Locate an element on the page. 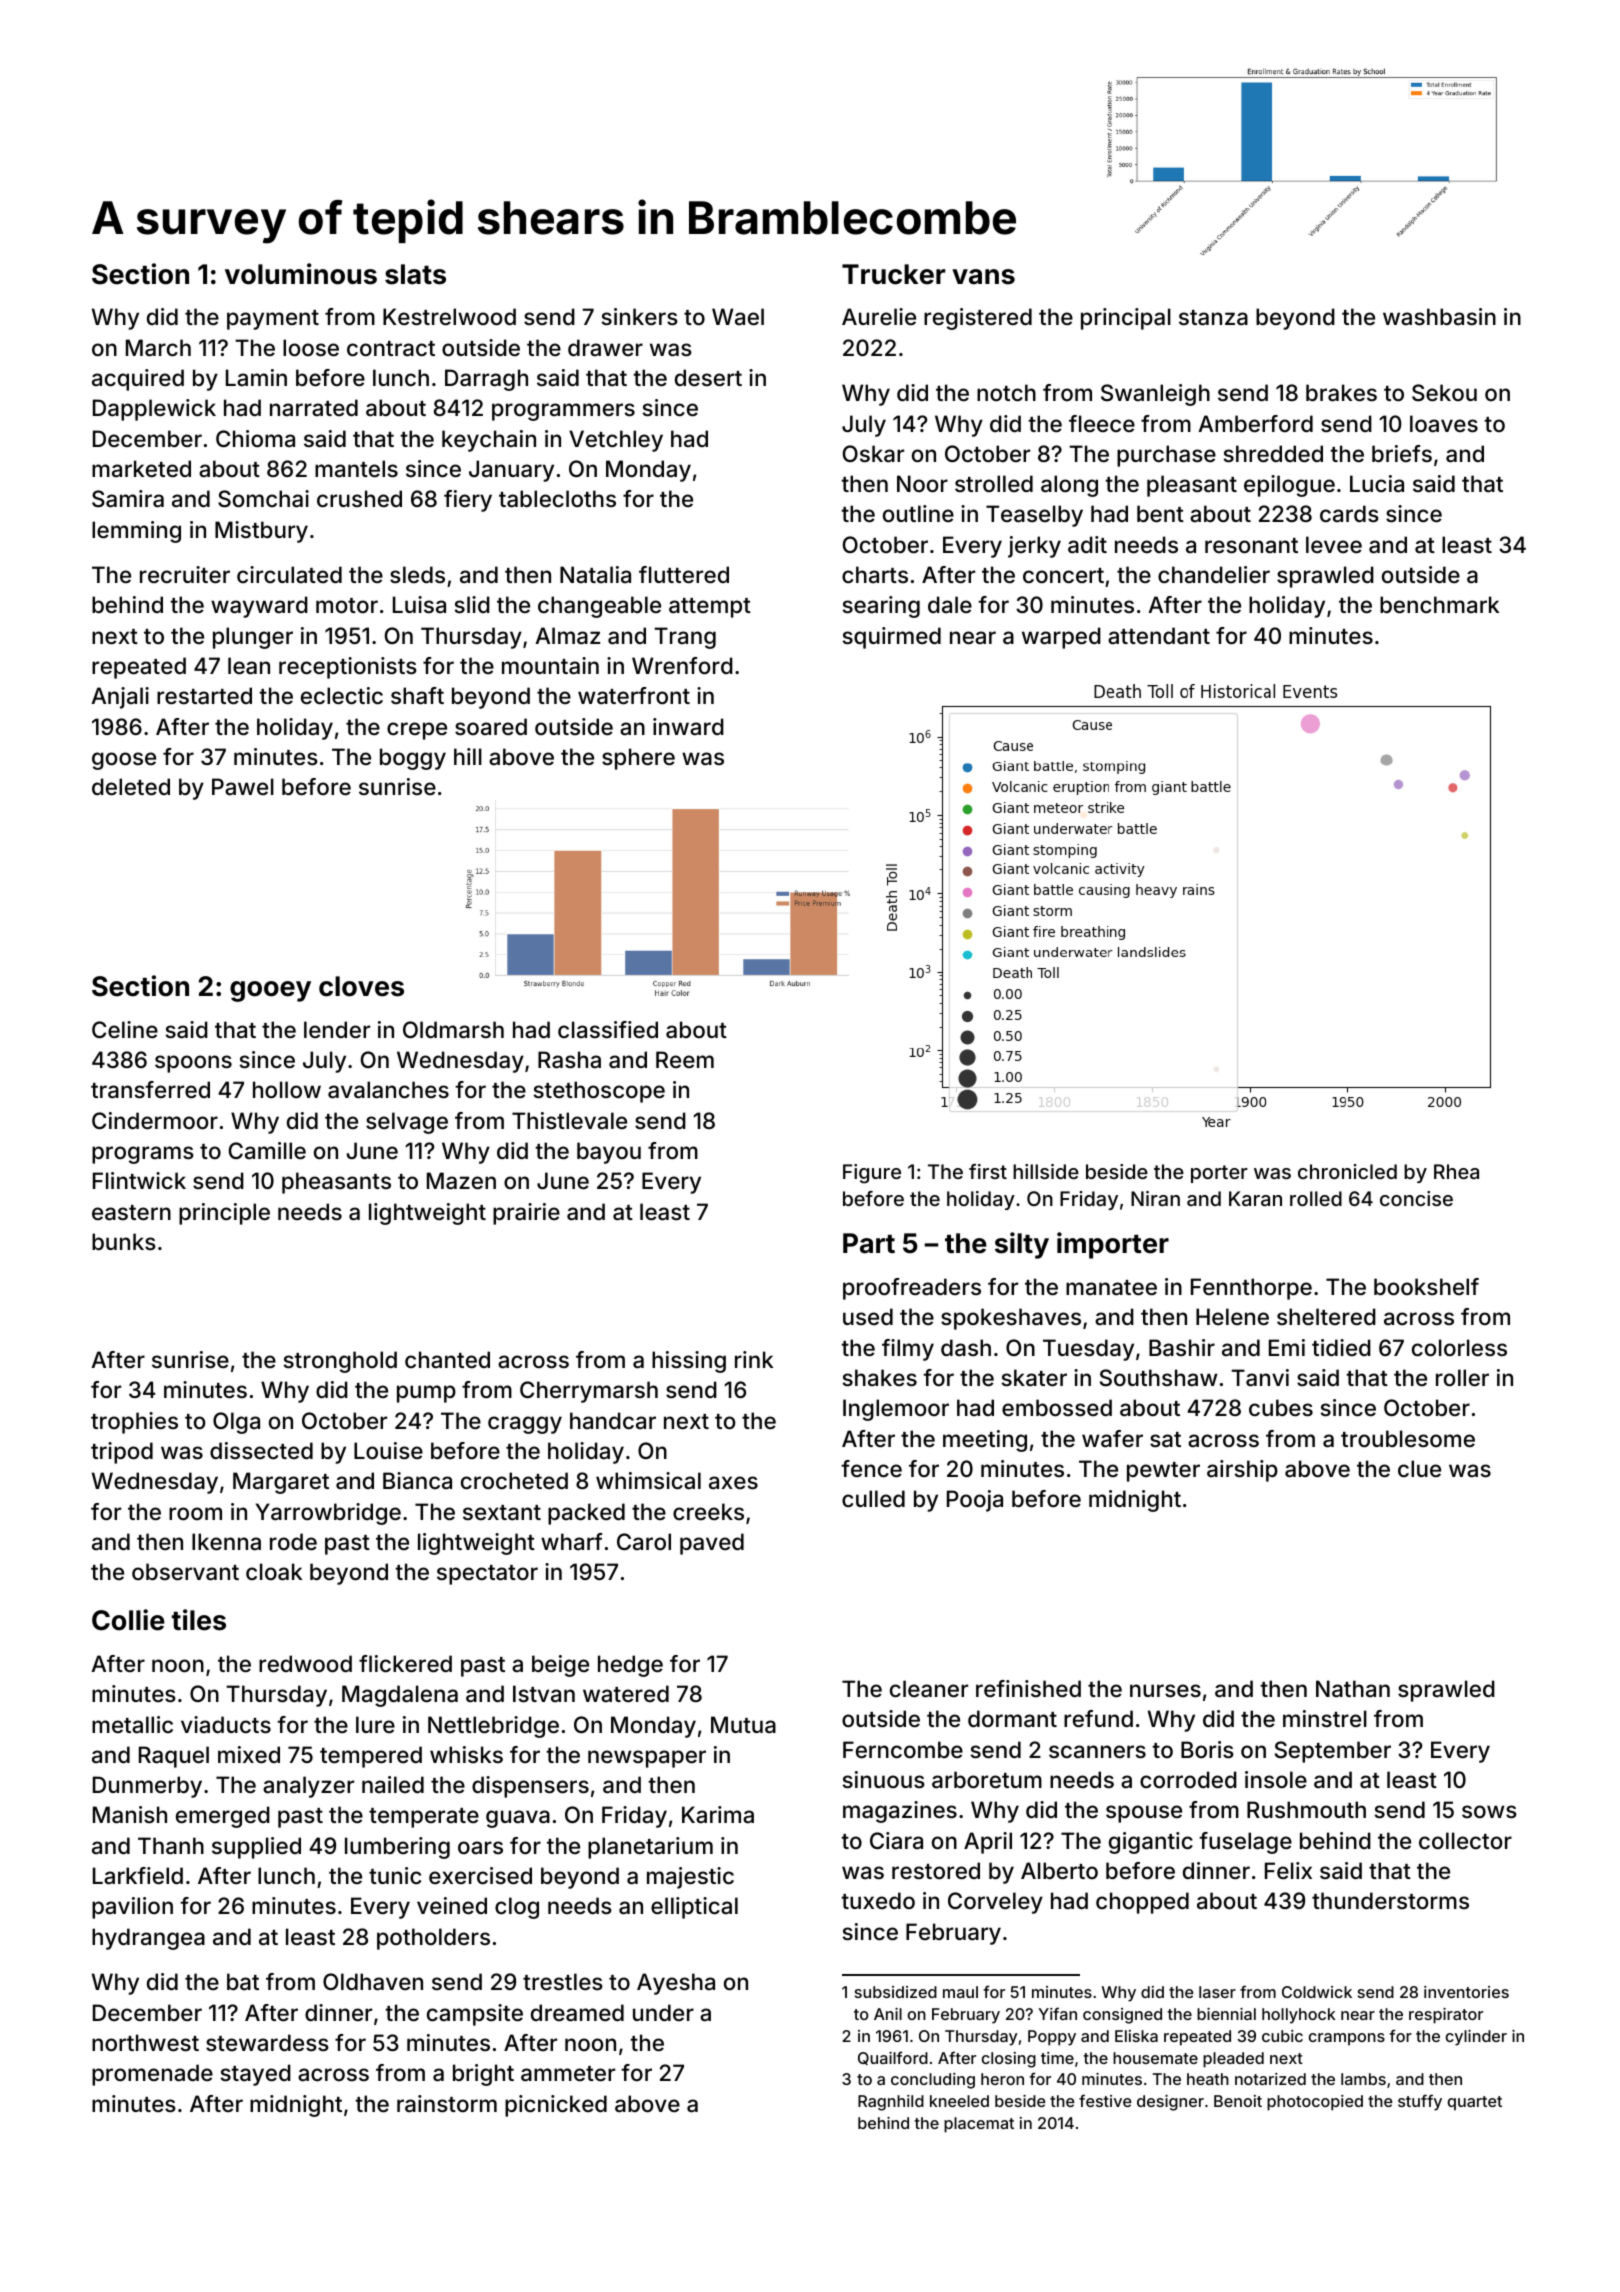  squirmed is located at coordinates (892, 638).
